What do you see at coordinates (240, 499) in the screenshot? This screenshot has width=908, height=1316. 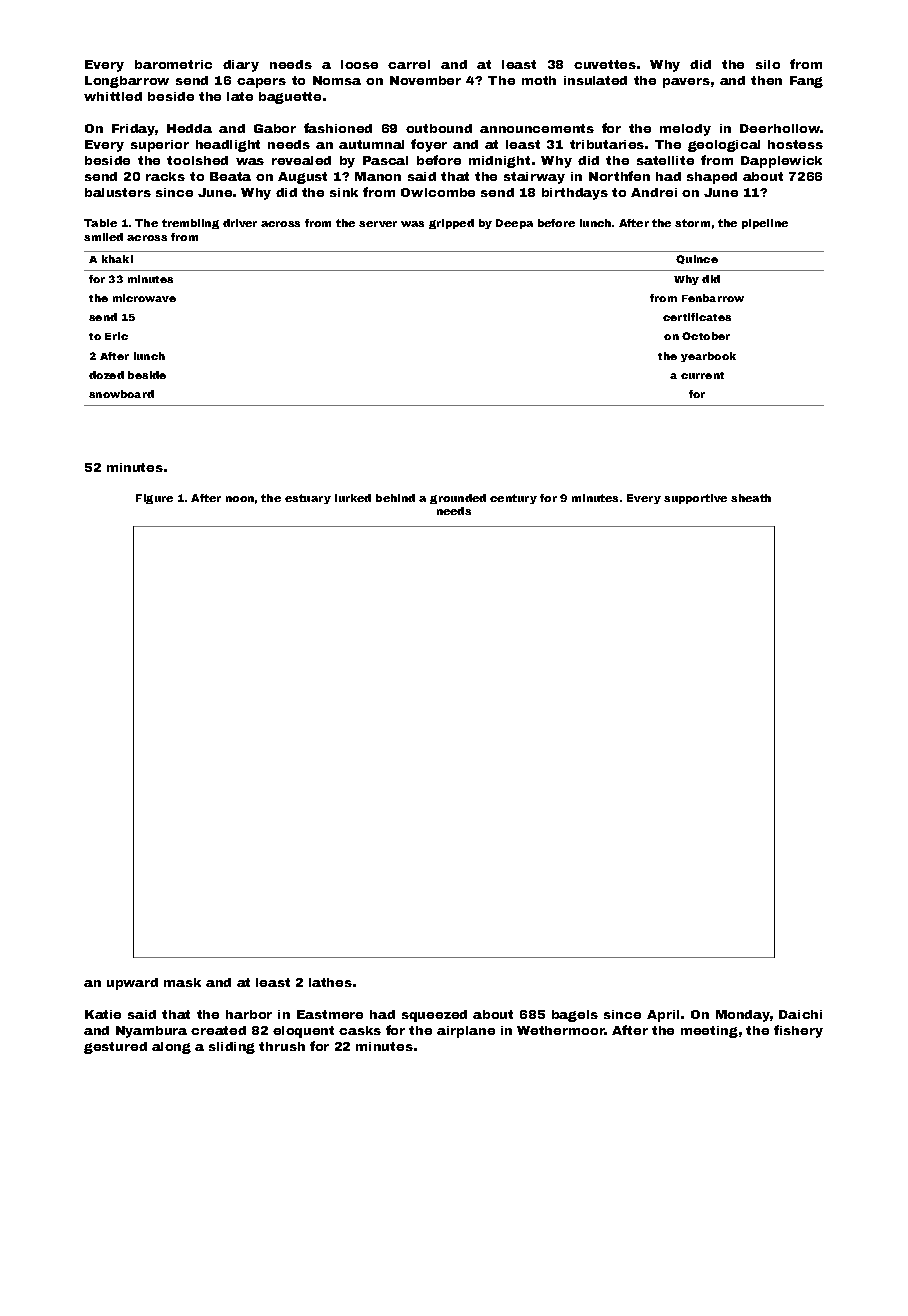 I see `noon` at bounding box center [240, 499].
